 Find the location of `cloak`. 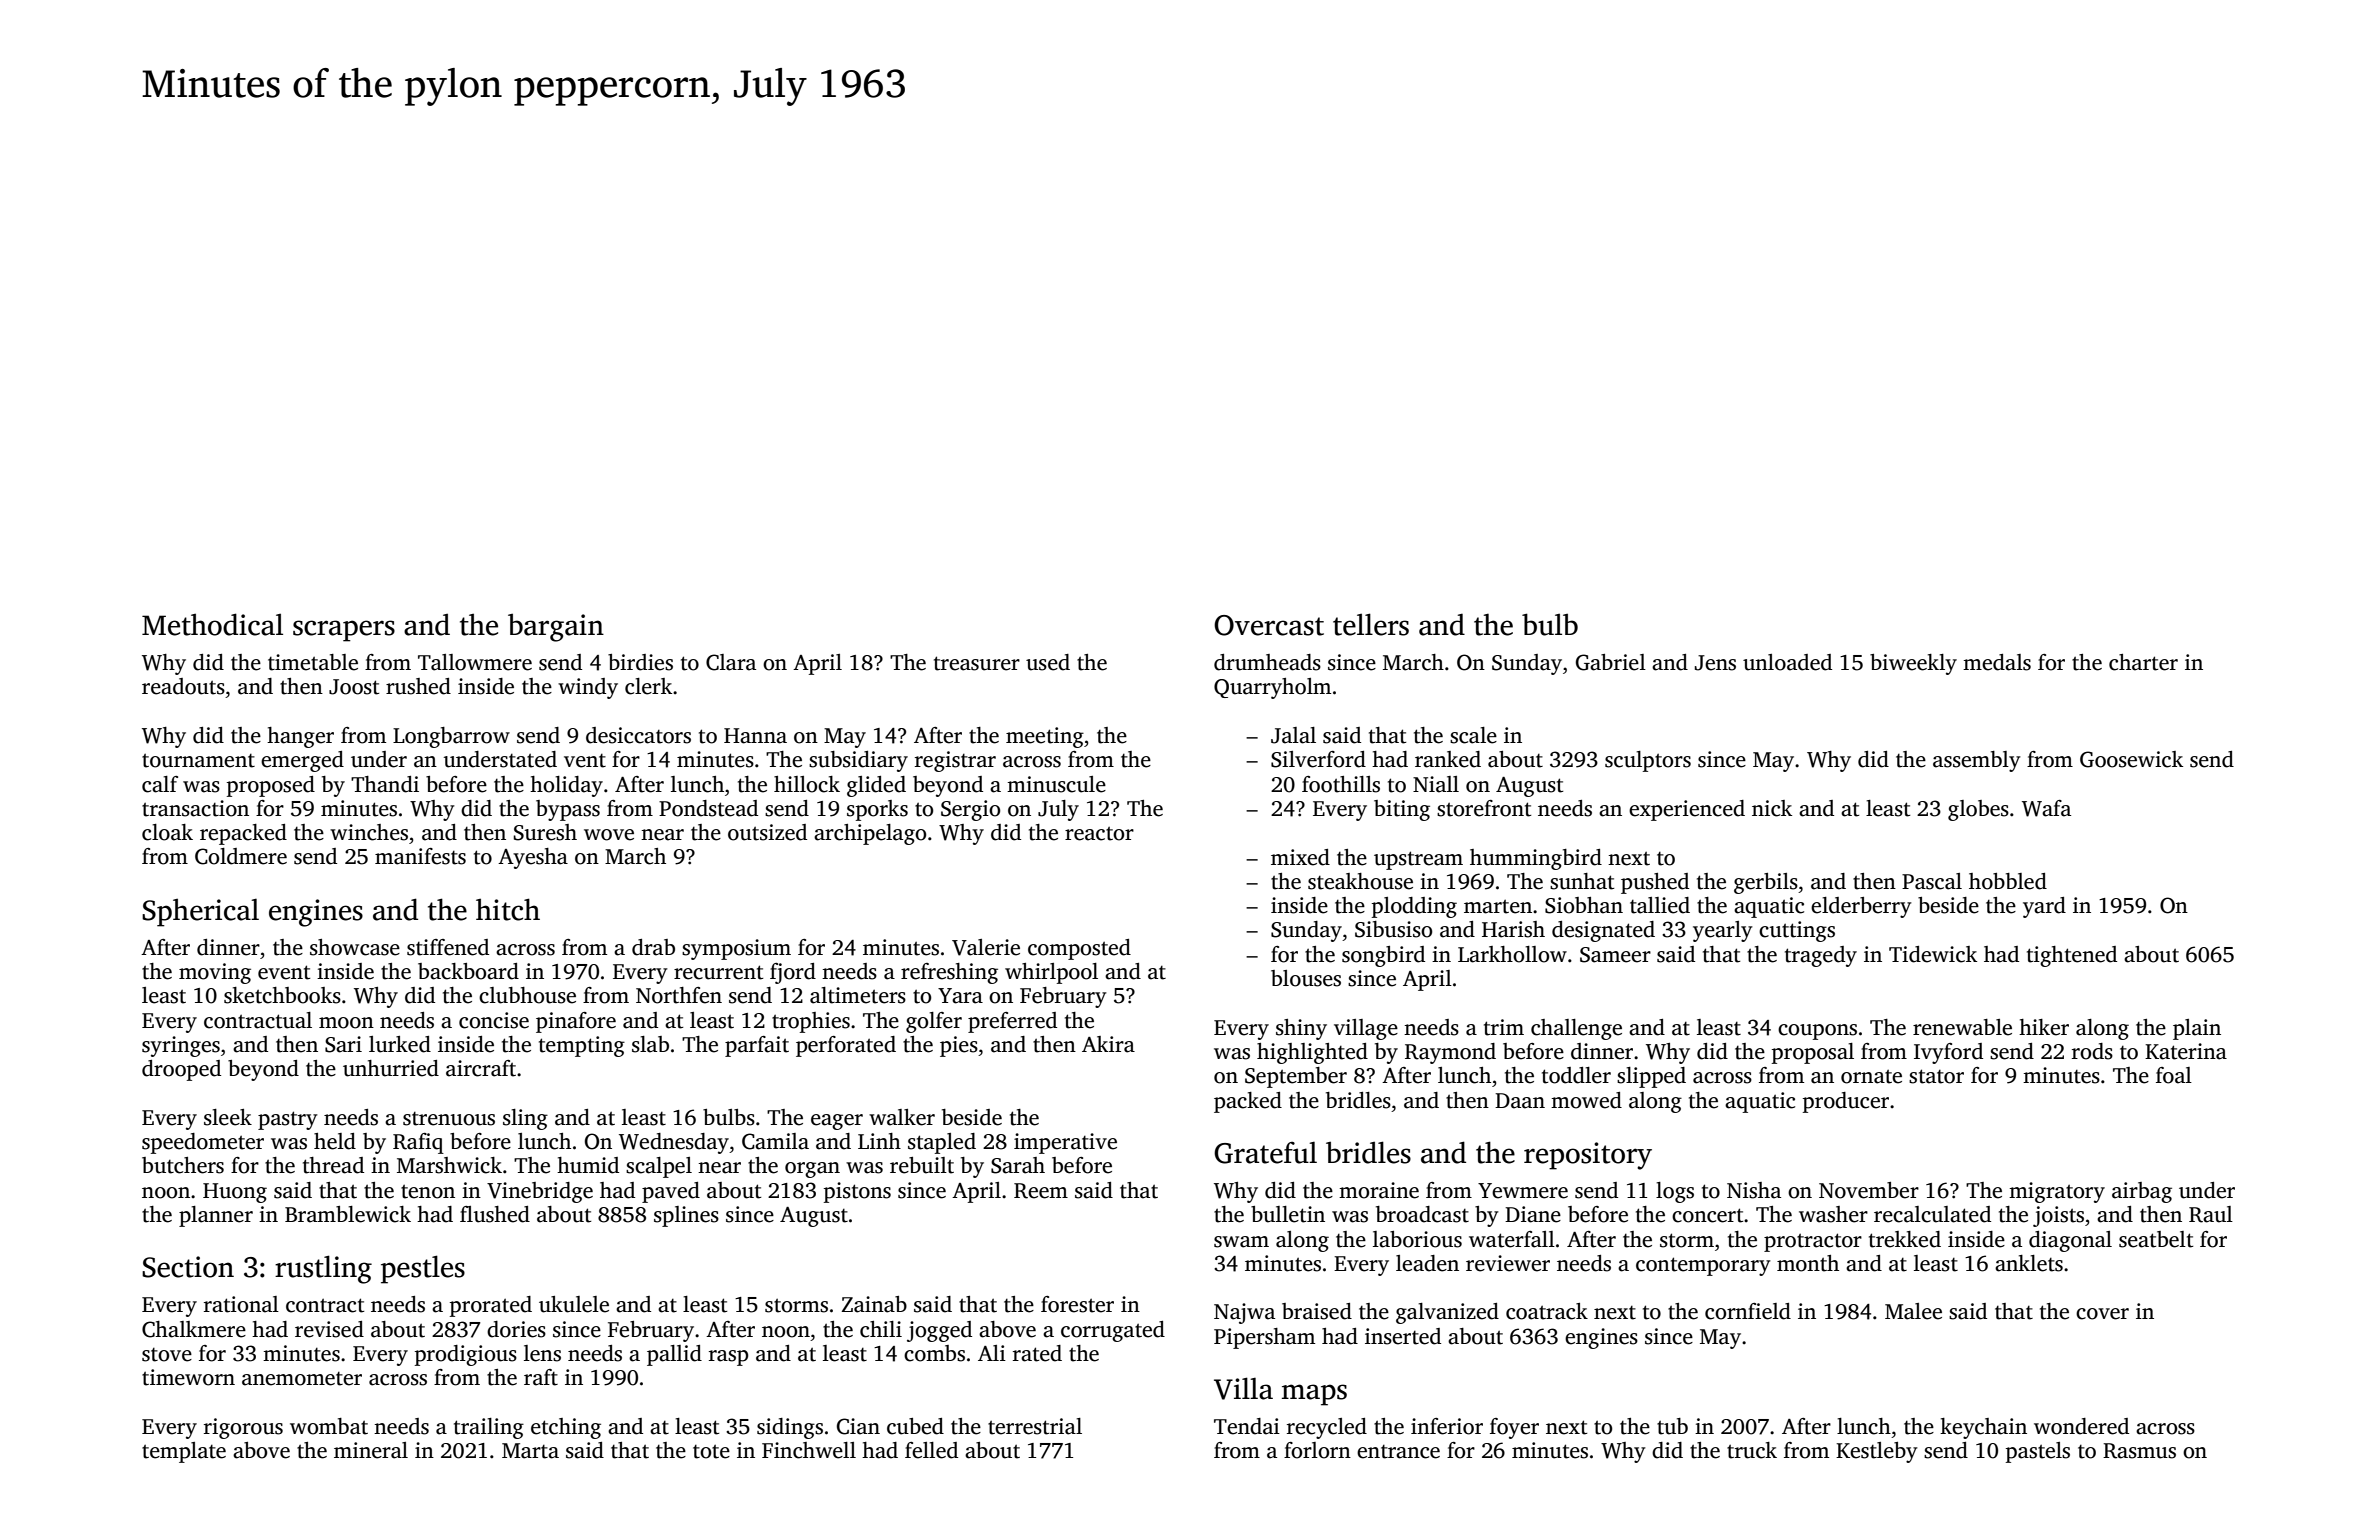

cloak is located at coordinates (167, 832).
